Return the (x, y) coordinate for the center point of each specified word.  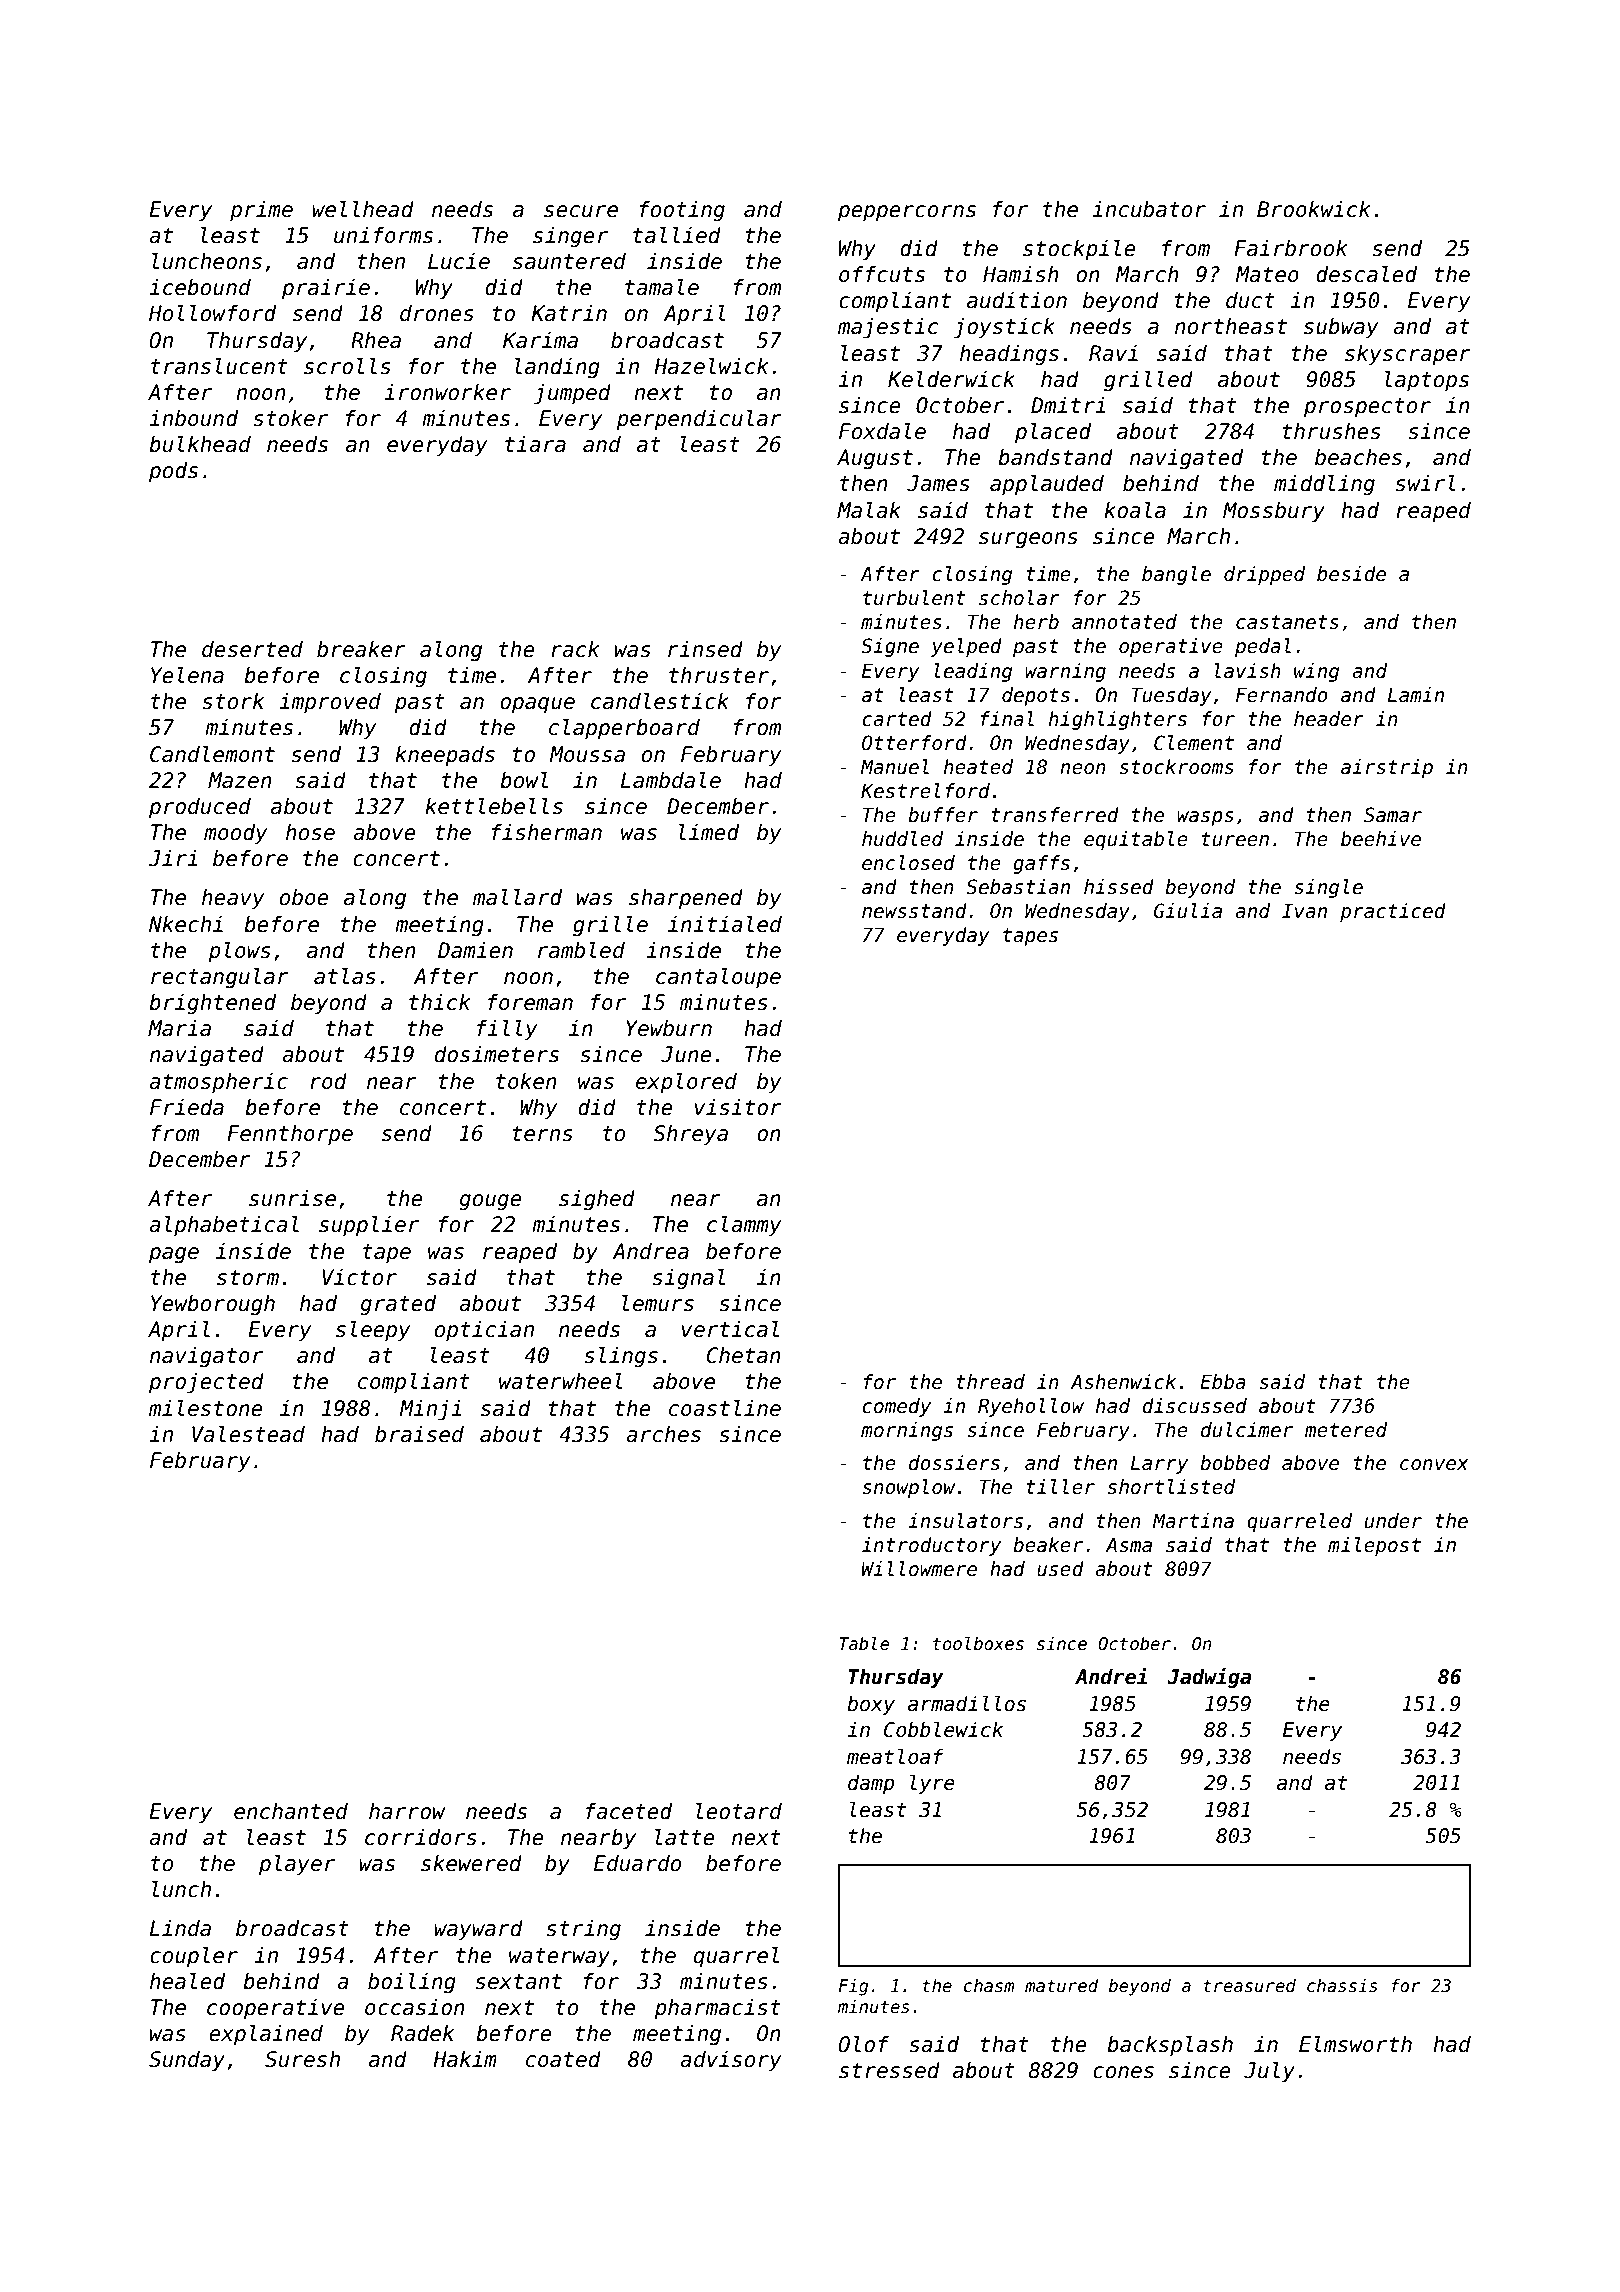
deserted (252, 649)
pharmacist (717, 2009)
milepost (1374, 1546)
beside (1351, 574)
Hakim (465, 2059)
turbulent (914, 598)
